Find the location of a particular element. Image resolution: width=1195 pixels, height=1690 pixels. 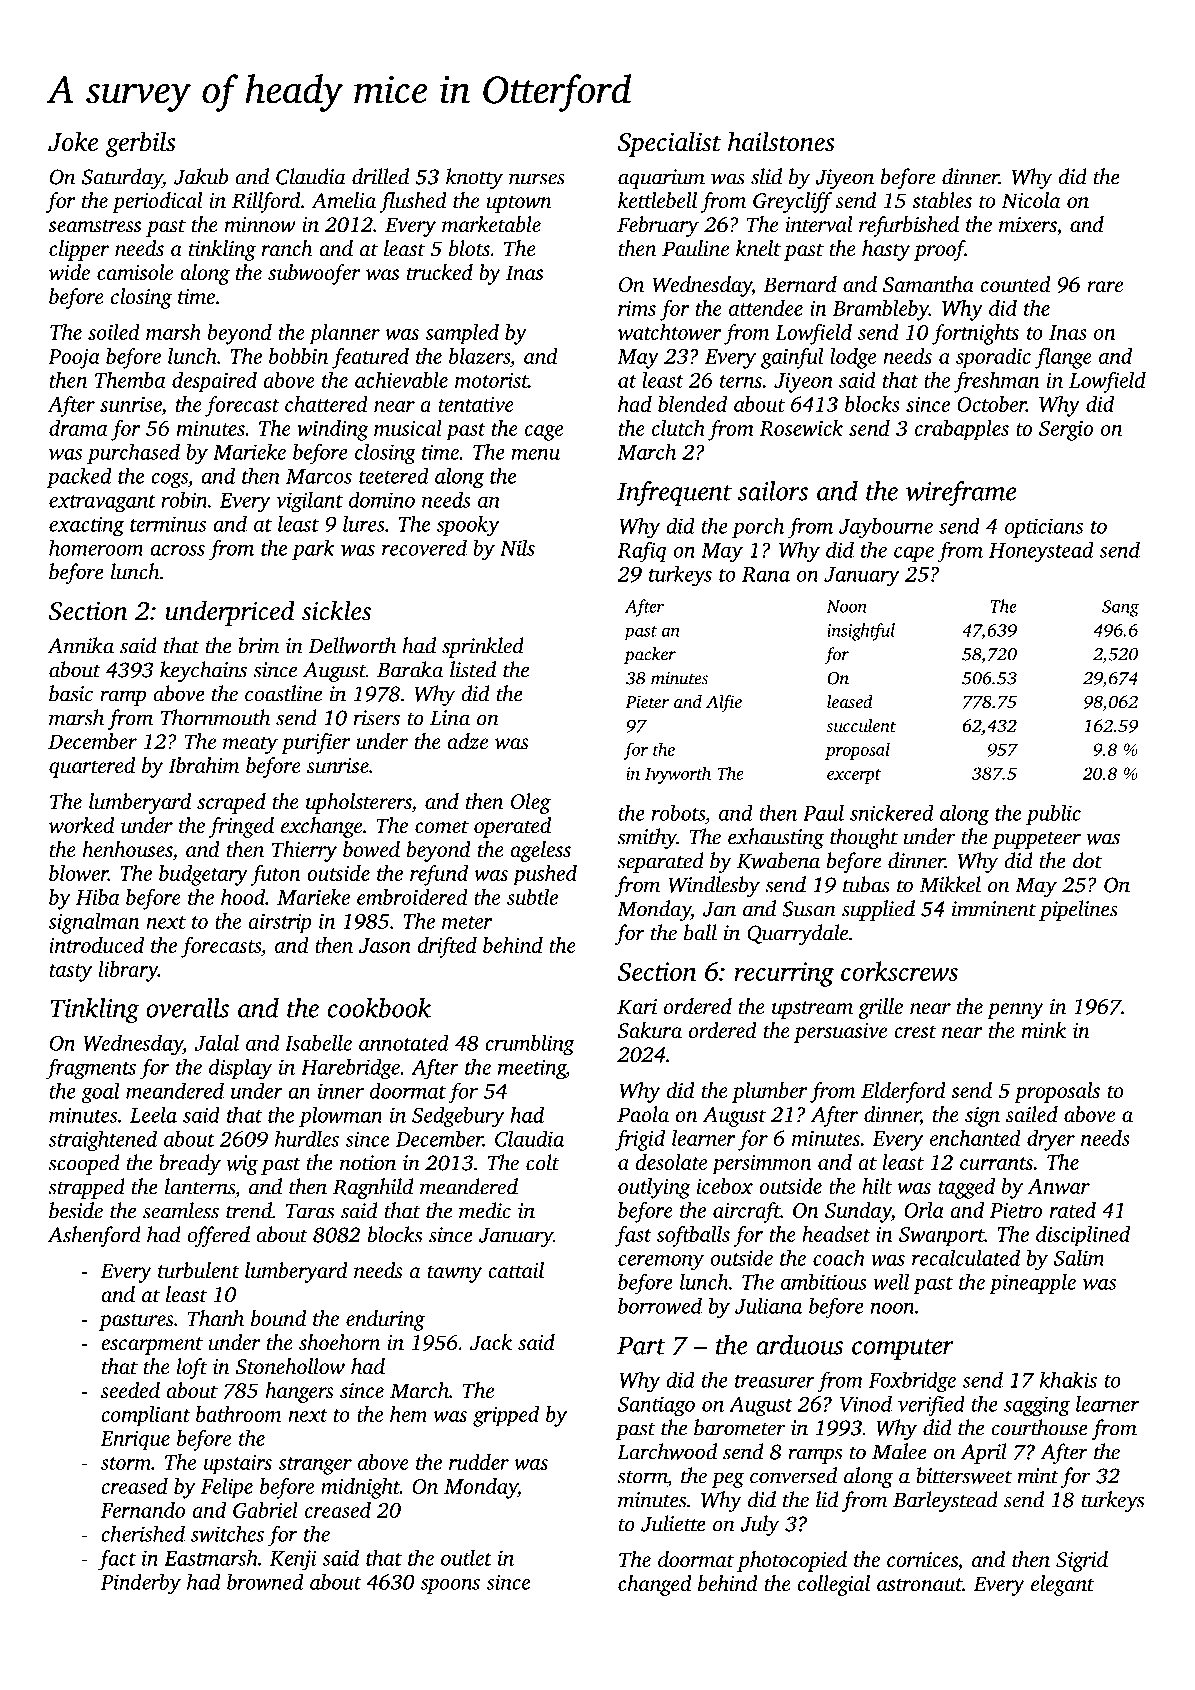

astronaut is located at coordinates (919, 1584).
